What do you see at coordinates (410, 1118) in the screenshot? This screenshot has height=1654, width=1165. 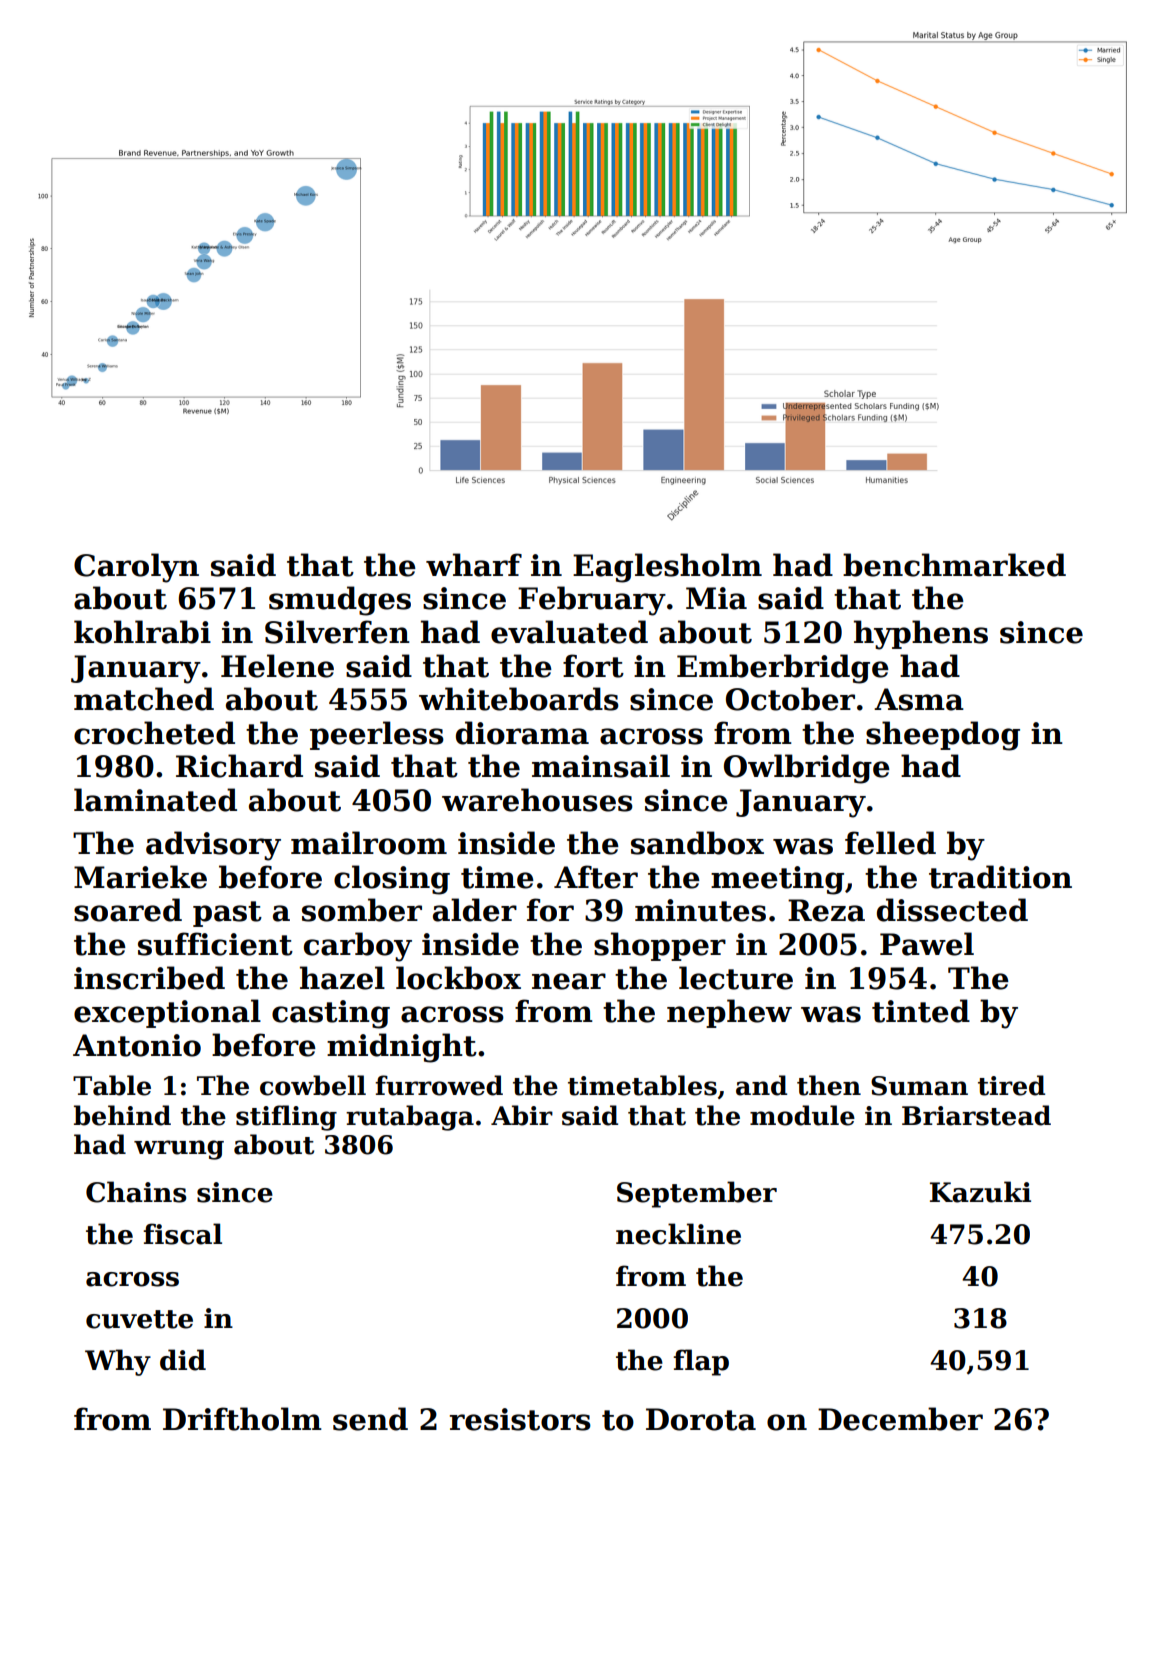 I see `rutabaga` at bounding box center [410, 1118].
